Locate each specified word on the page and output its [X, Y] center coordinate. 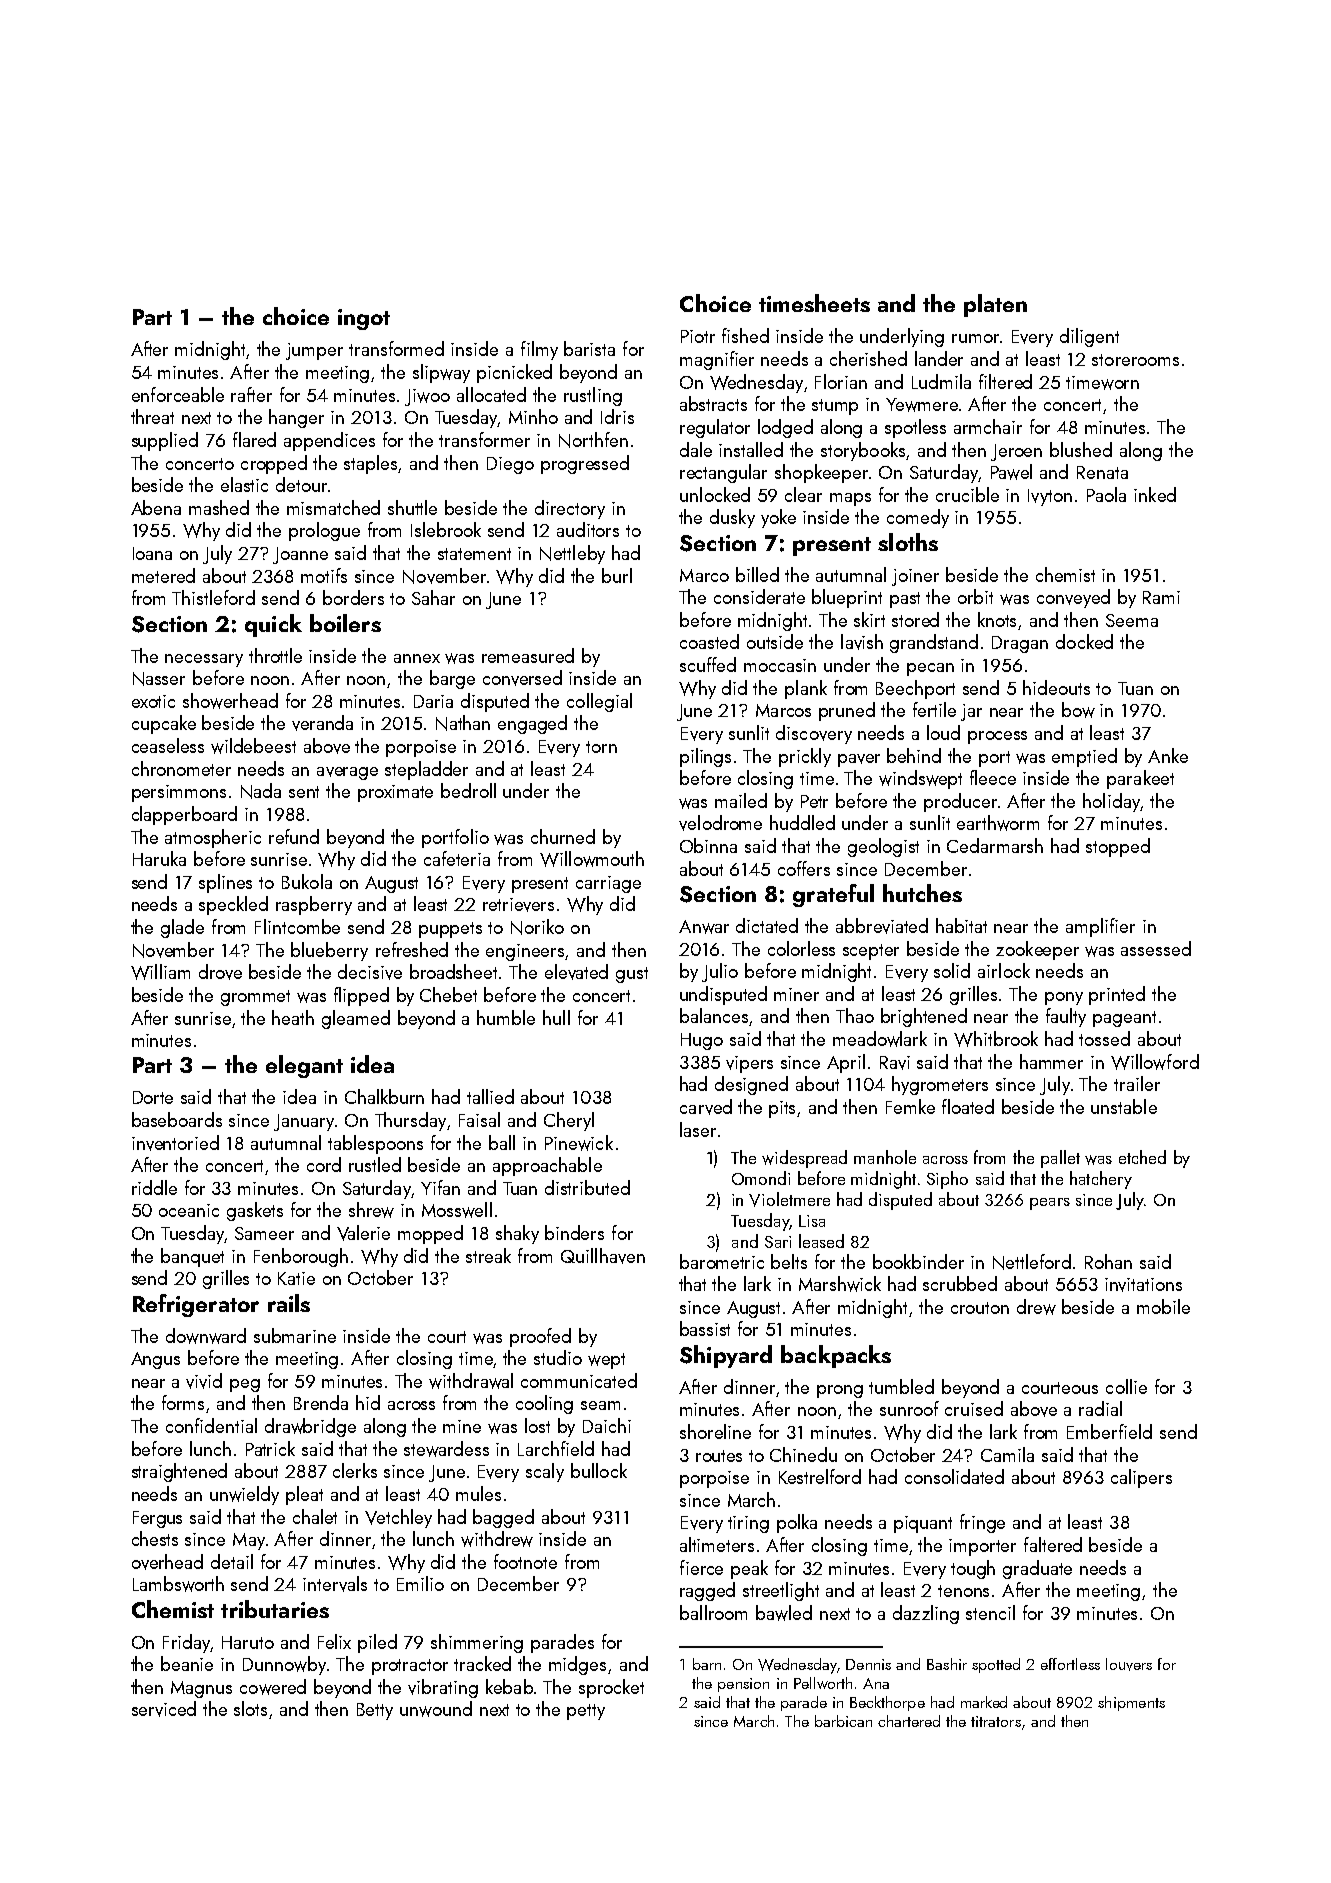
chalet [315, 1516]
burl [617, 575]
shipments [1131, 1703]
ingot [364, 319]
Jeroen [1016, 452]
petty [586, 1712]
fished [745, 335]
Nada [261, 791]
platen [995, 305]
